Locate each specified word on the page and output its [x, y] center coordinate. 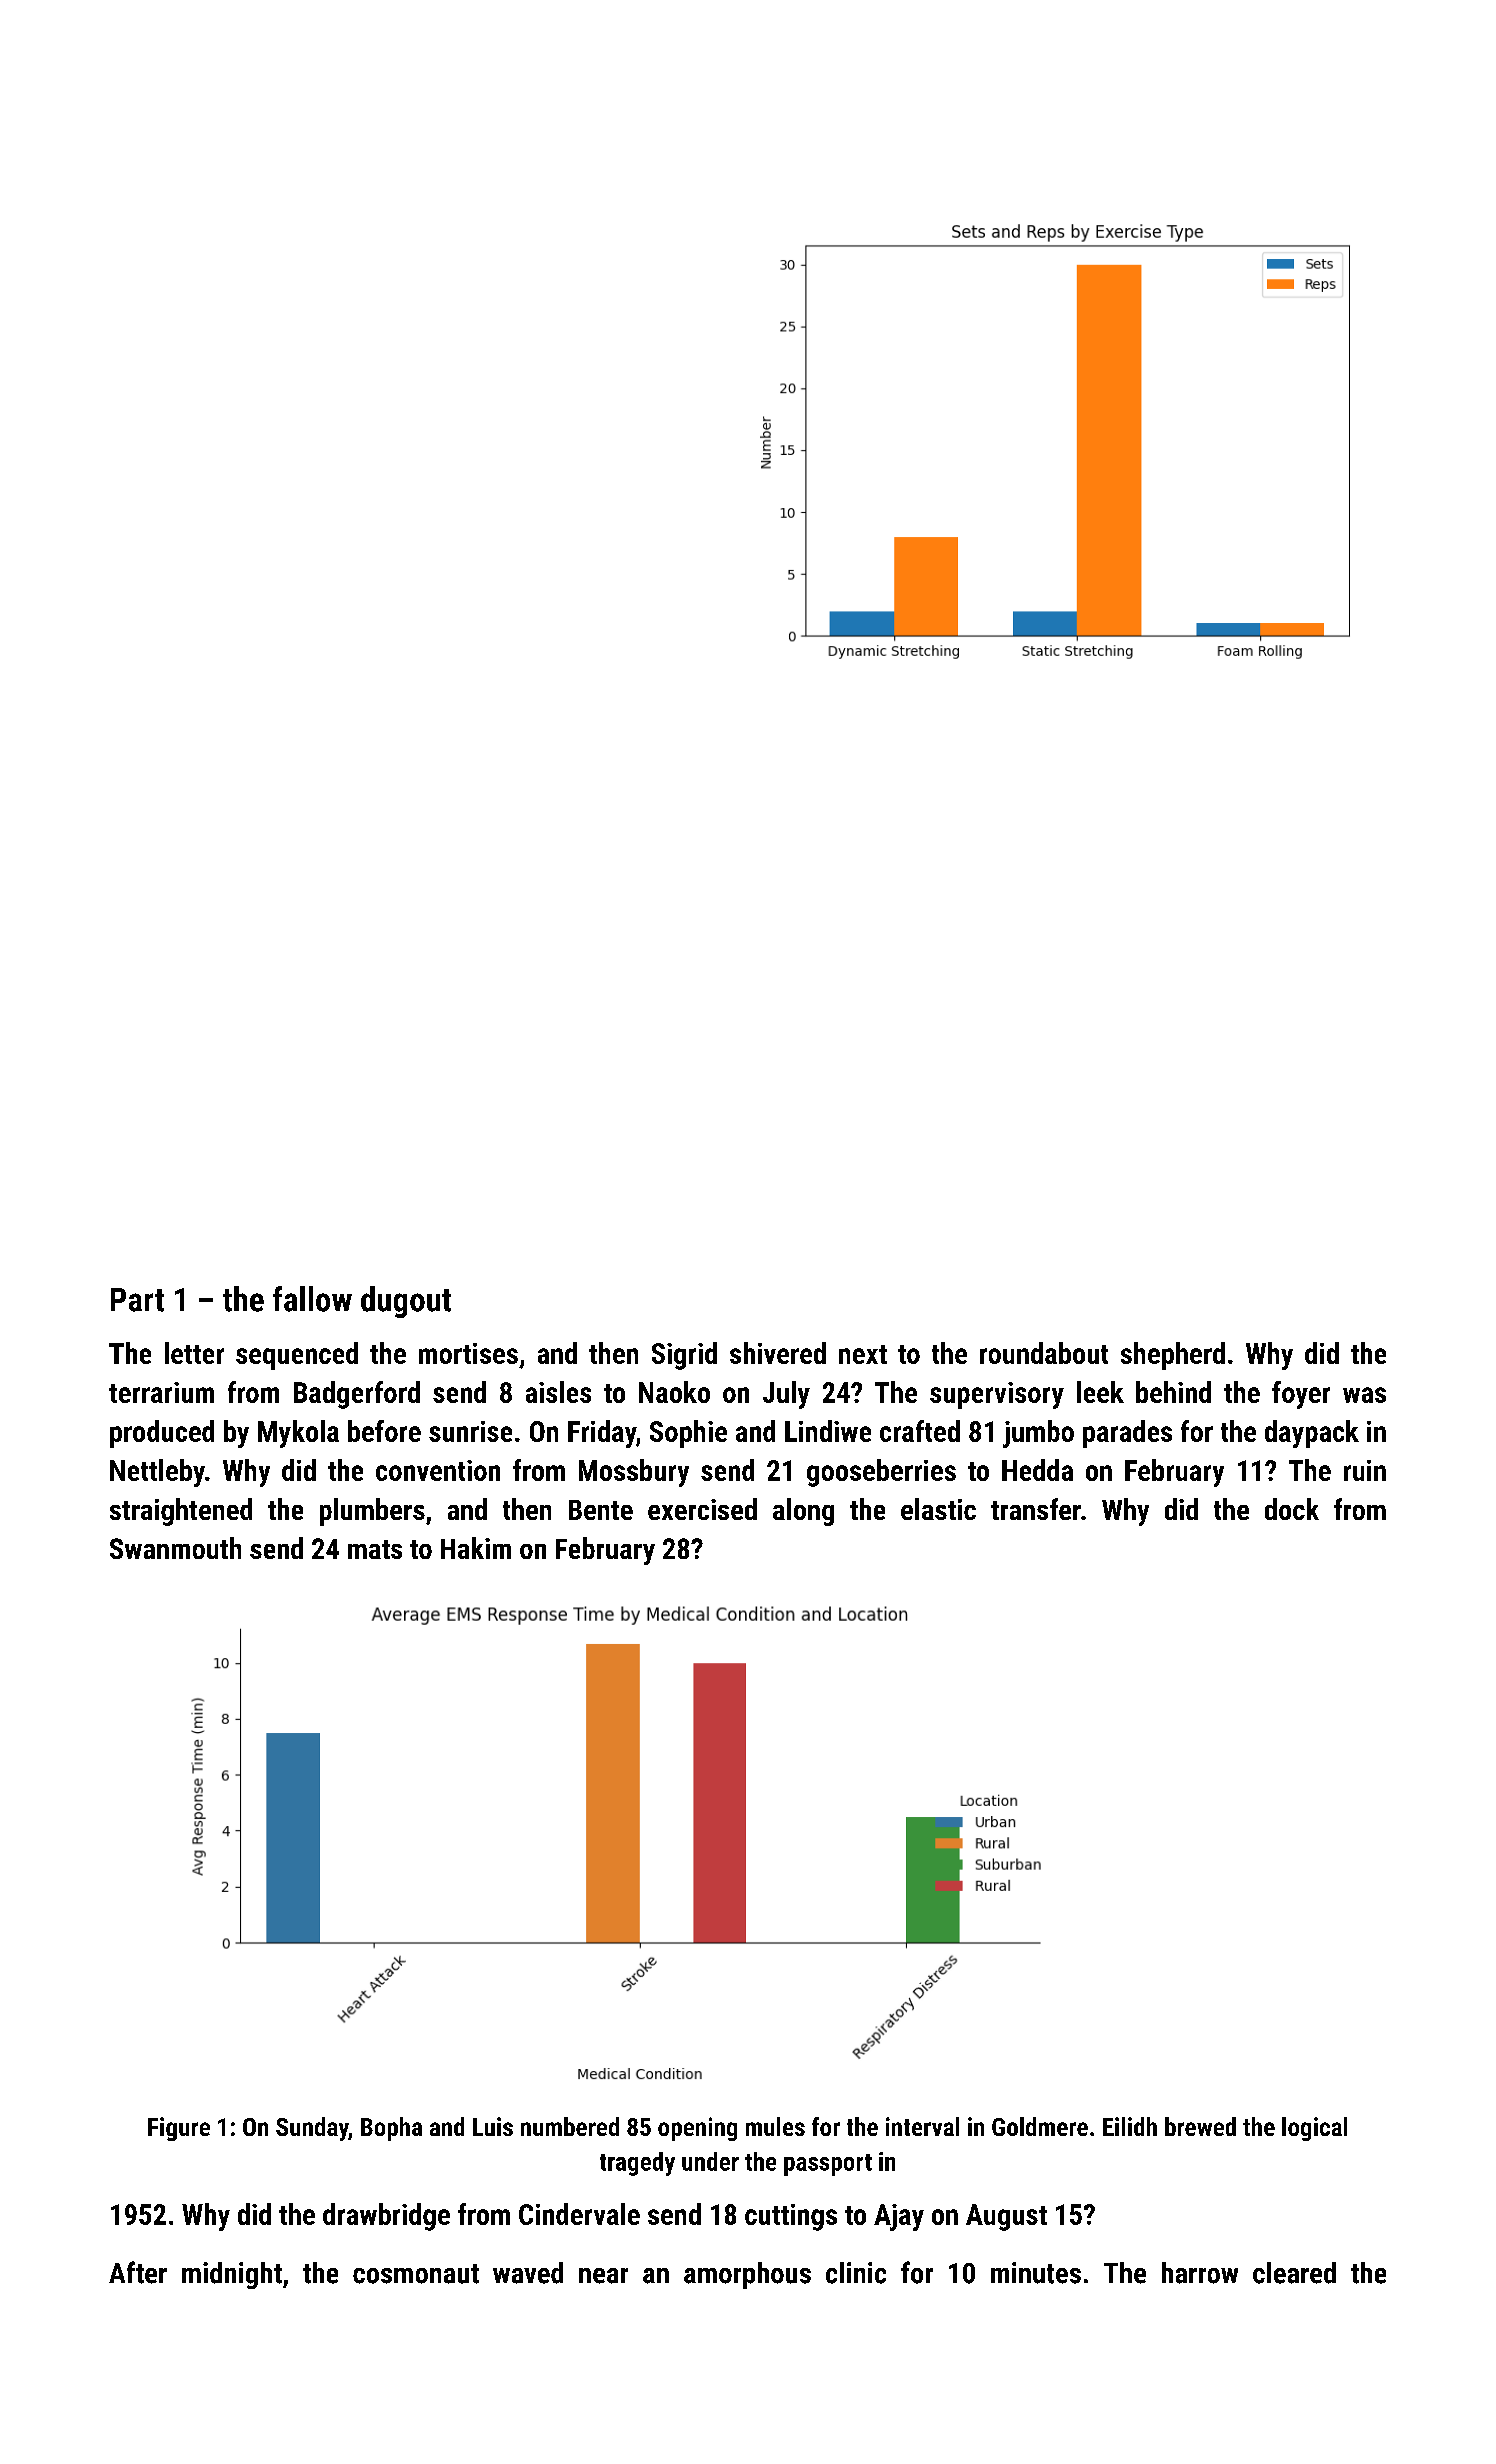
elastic [938, 1509]
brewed [1200, 2126]
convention [438, 1470]
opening [697, 2129]
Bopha [391, 2129]
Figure [179, 2129]
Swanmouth [175, 1548]
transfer [1036, 1509]
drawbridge [386, 2217]
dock [1292, 1509]
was [1364, 1395]
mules [775, 2126]
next [863, 1354]
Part [137, 1300]
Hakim [476, 1548]
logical [1314, 2129]
